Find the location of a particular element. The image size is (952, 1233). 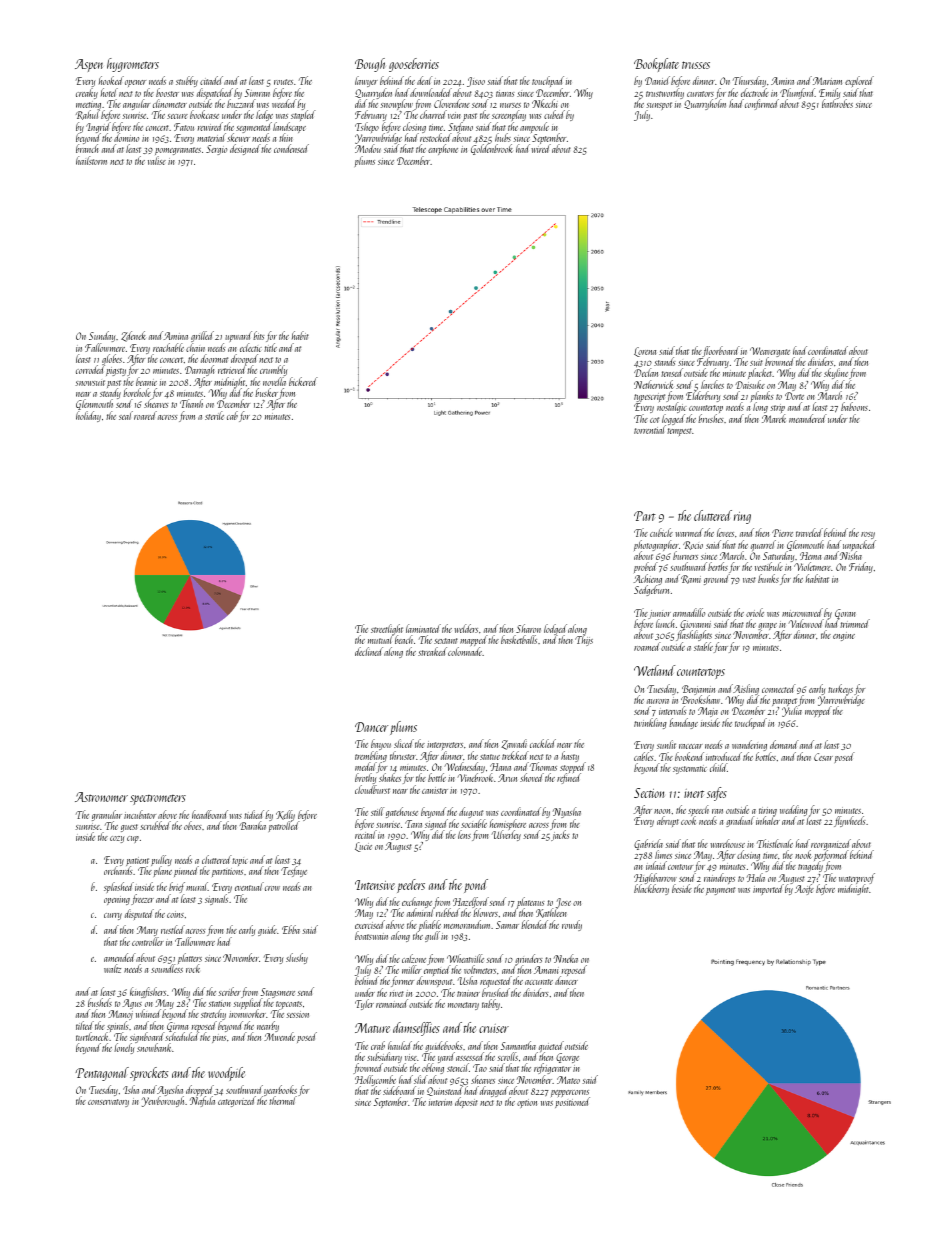

Bookplate is located at coordinates (656, 65).
